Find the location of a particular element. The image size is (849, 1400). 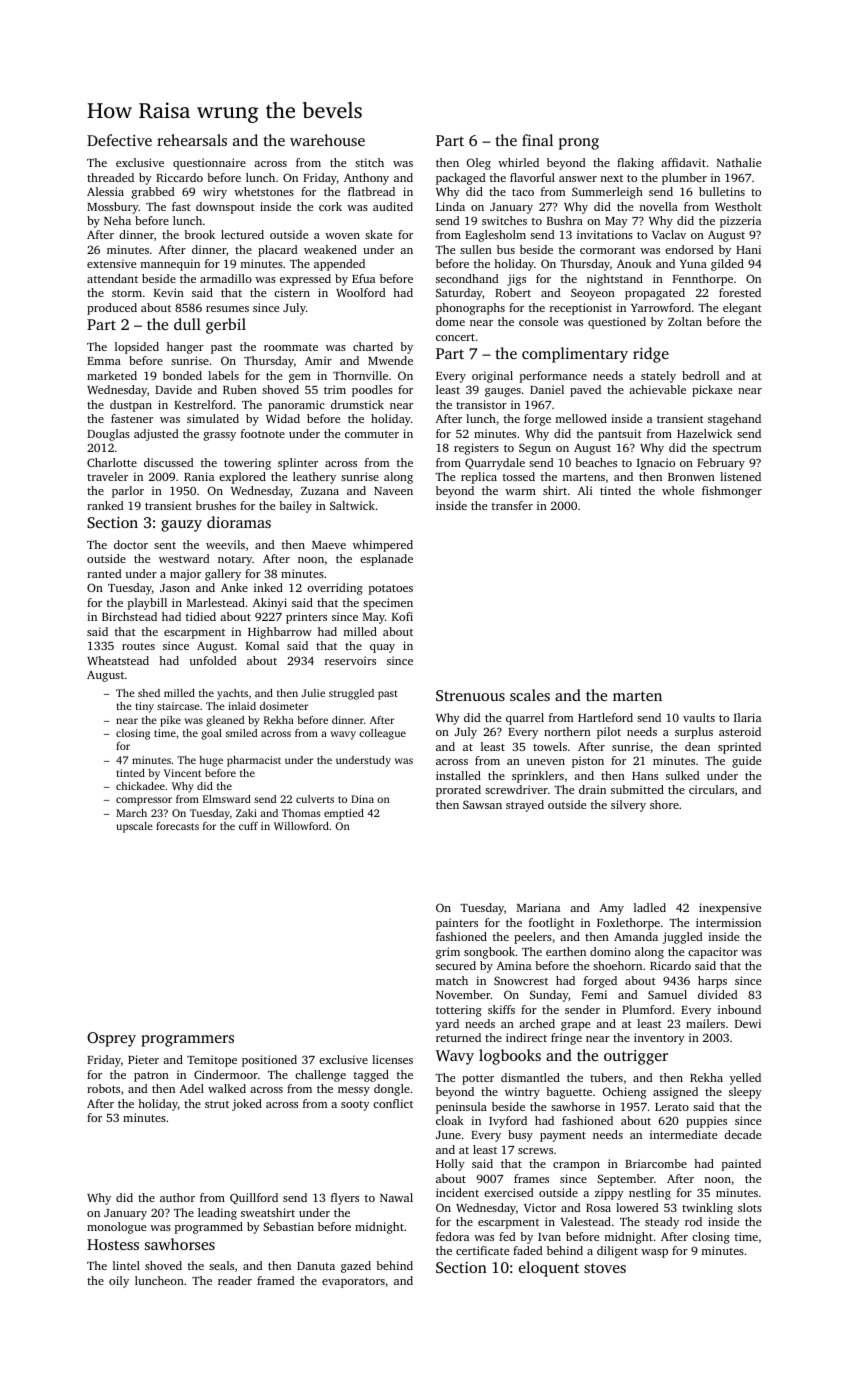

paved is located at coordinates (585, 391).
